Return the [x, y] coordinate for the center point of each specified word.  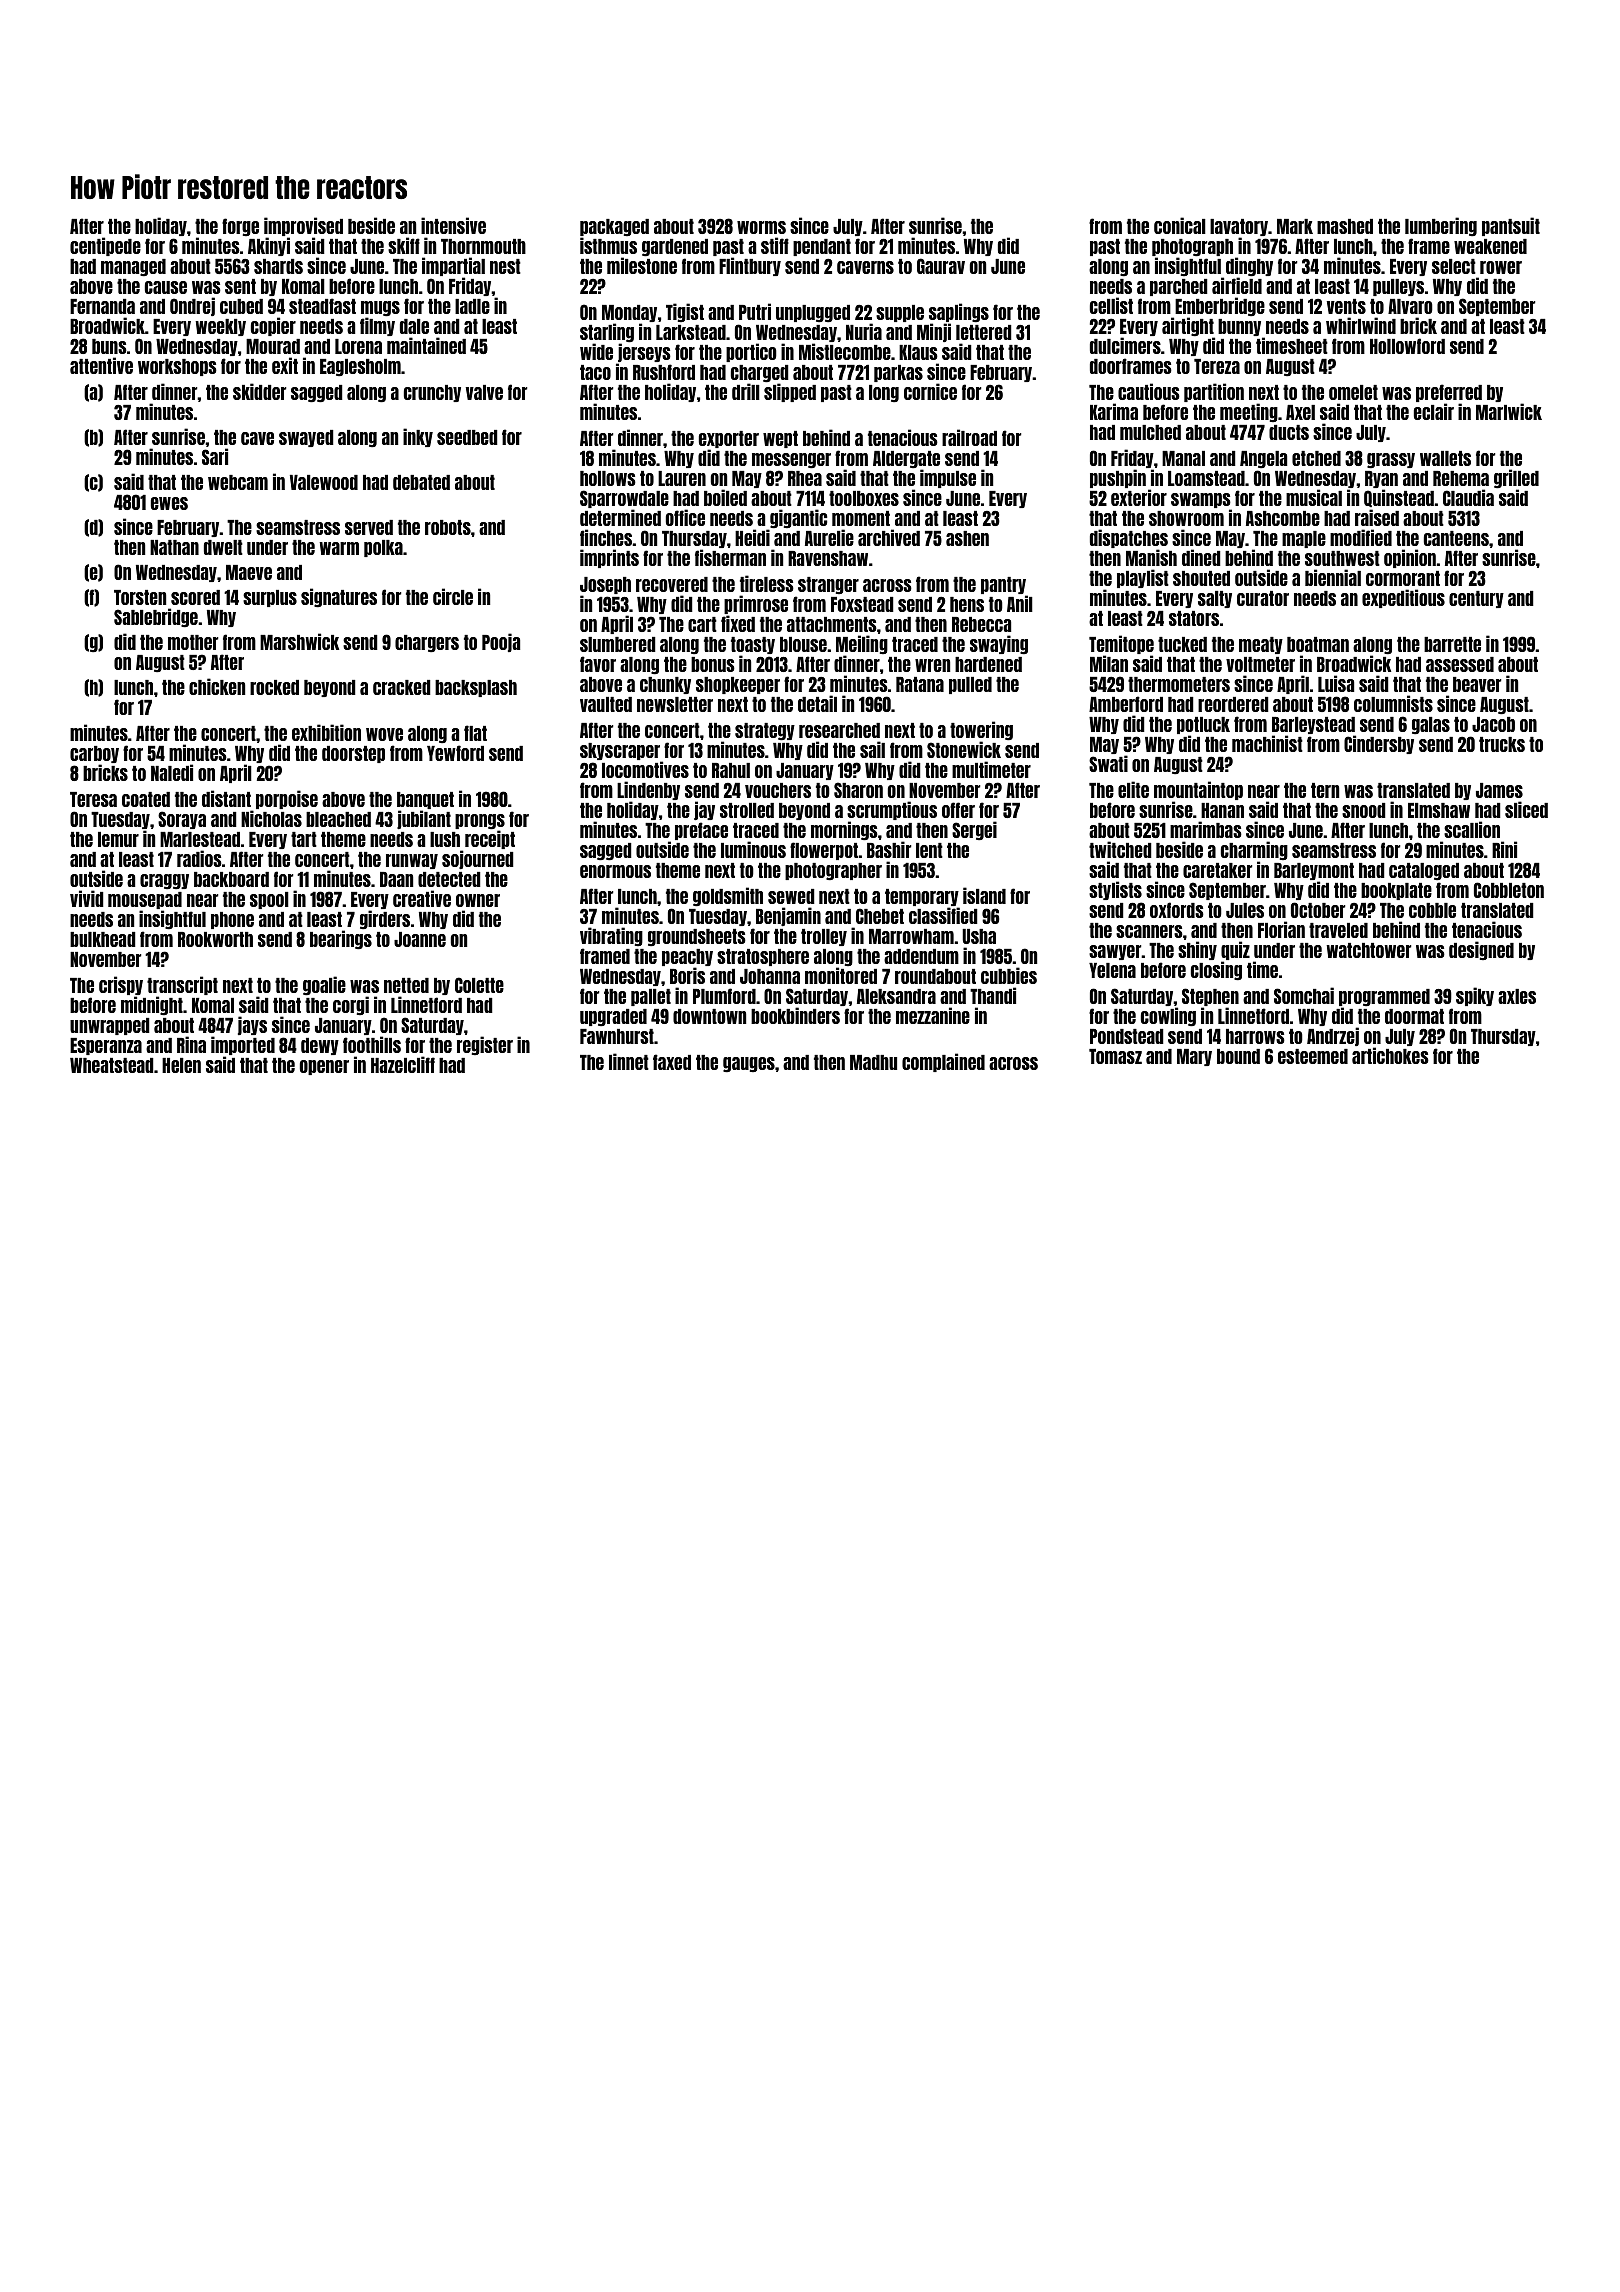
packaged [614, 228]
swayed [306, 438]
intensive [453, 225]
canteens [1456, 538]
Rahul [731, 770]
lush [445, 839]
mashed [1345, 226]
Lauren [682, 478]
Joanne [420, 939]
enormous [615, 871]
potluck [1203, 726]
